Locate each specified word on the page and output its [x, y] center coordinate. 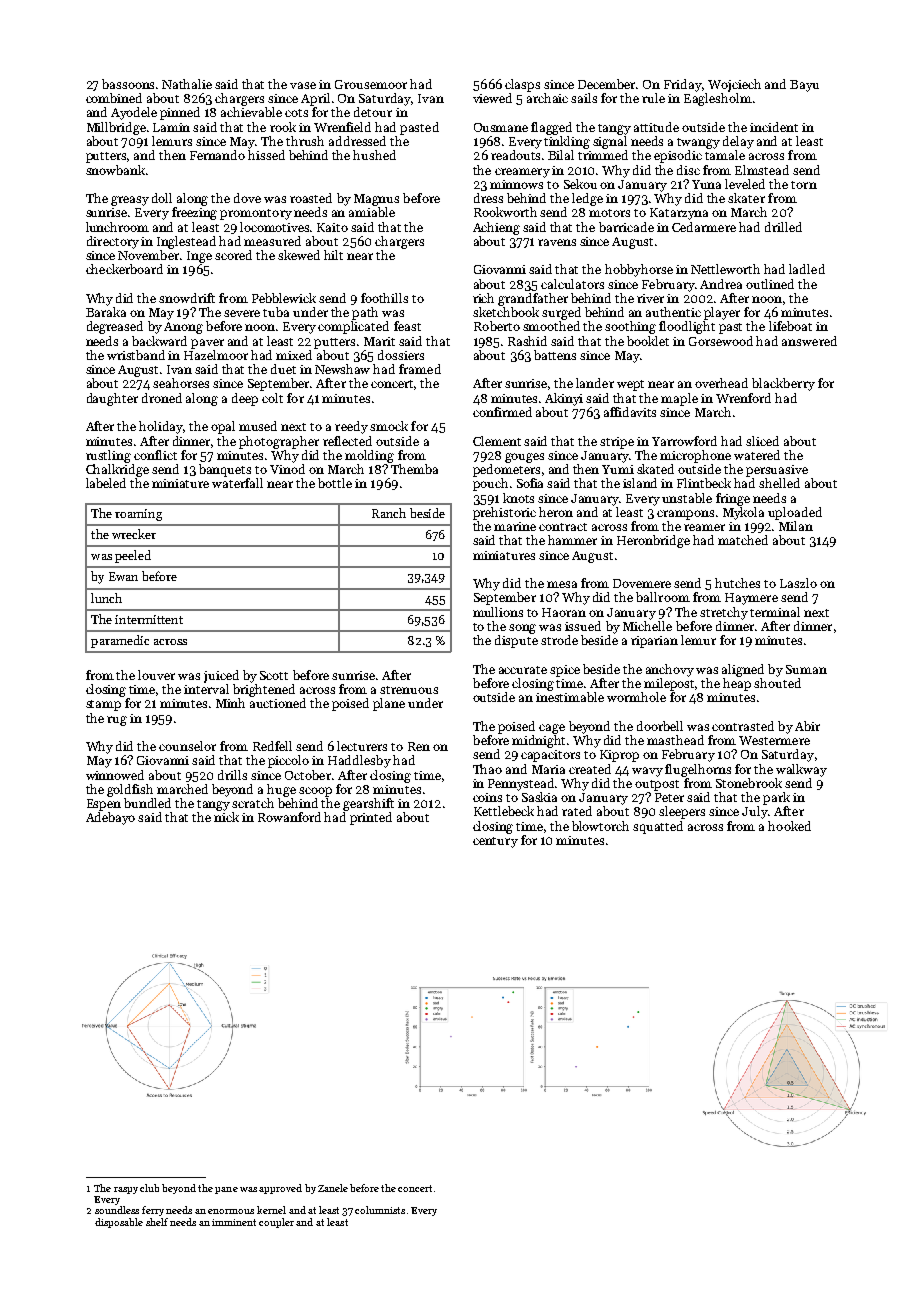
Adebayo [110, 818]
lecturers [362, 746]
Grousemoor [371, 84]
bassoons [128, 84]
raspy [126, 1190]
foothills [384, 298]
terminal [775, 612]
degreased [115, 327]
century [495, 842]
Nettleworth [725, 269]
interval [206, 689]
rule [653, 98]
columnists [380, 1210]
